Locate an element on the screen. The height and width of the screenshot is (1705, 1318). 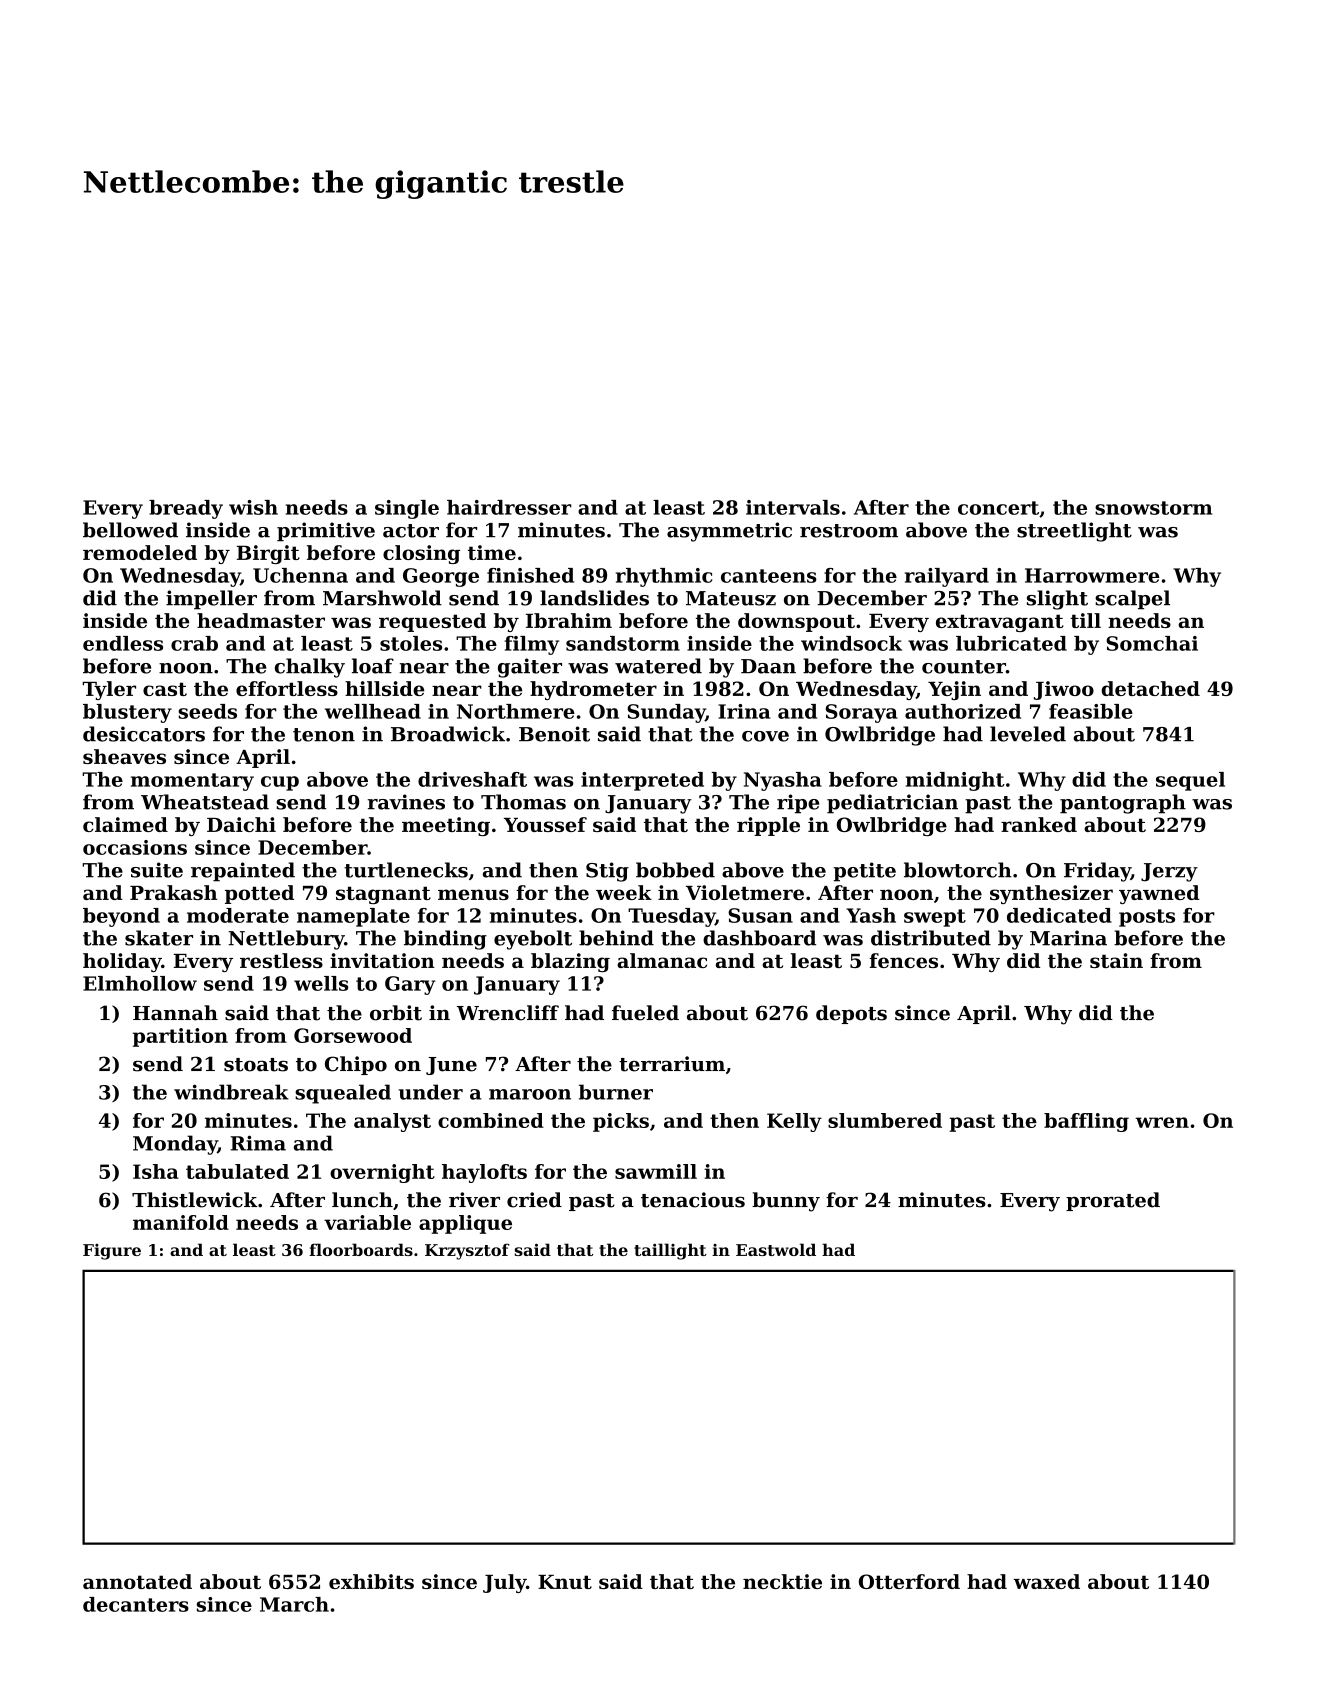
Ibrahim is located at coordinates (569, 620).
